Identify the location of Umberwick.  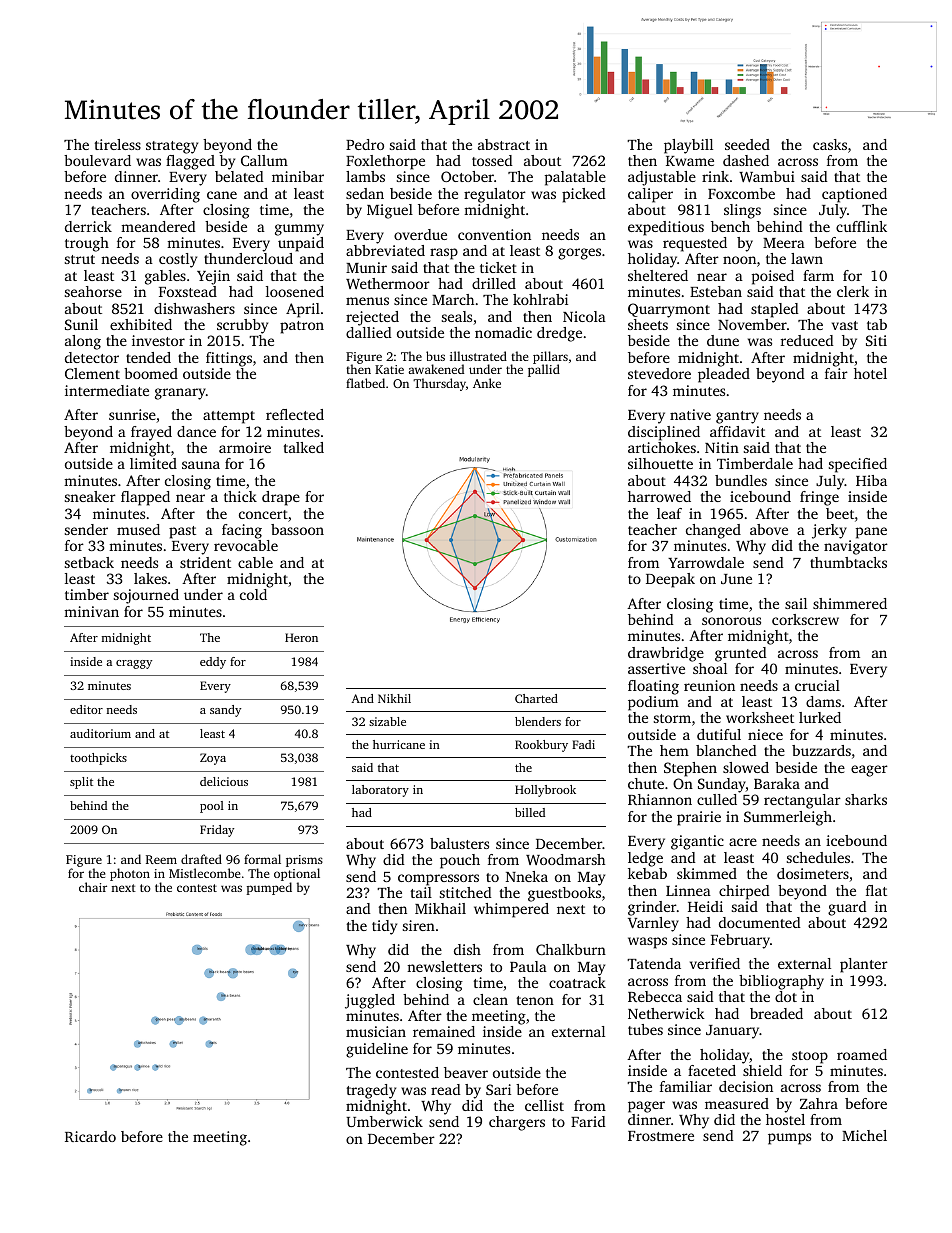
(384, 1121).
